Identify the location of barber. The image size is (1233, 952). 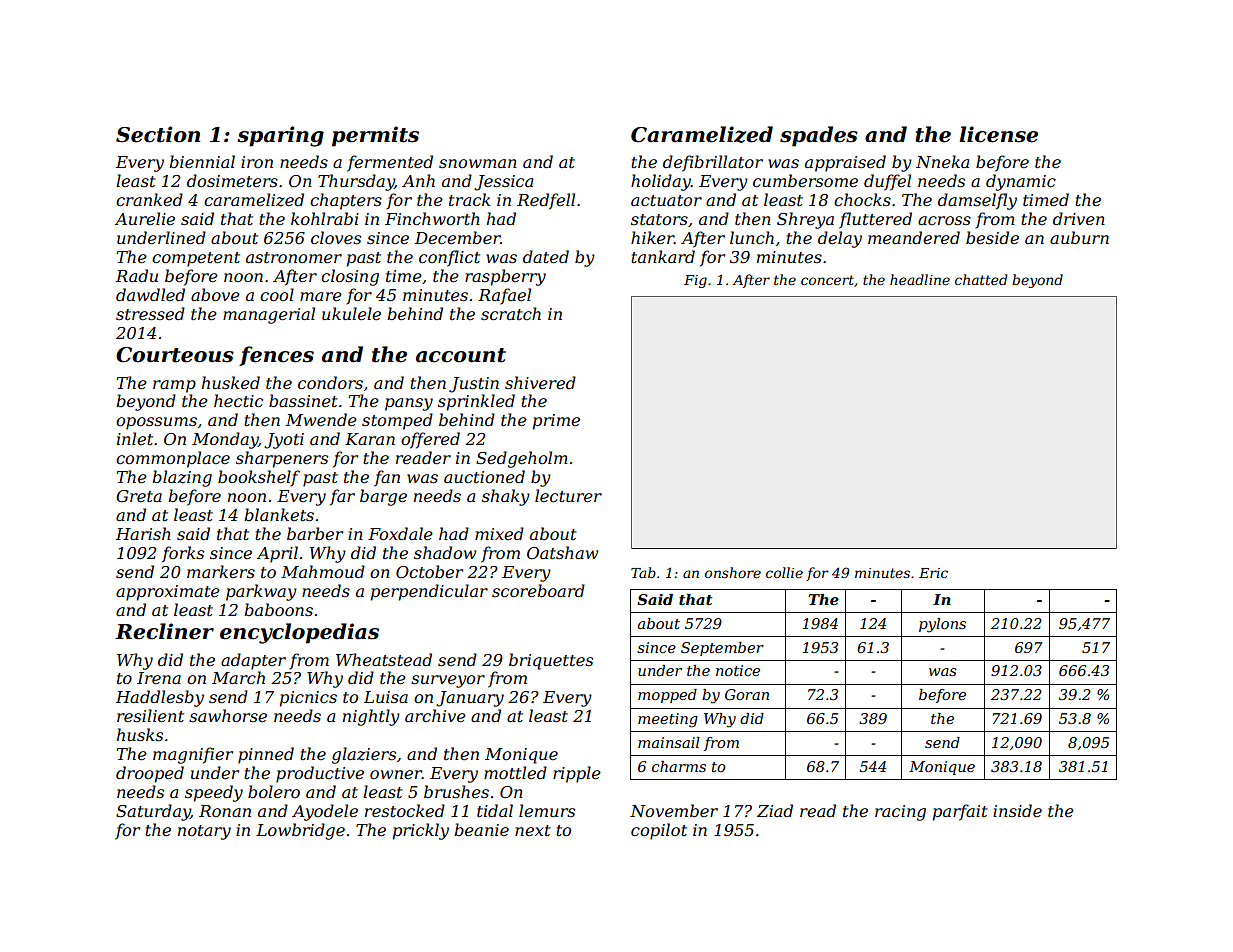
(315, 533).
